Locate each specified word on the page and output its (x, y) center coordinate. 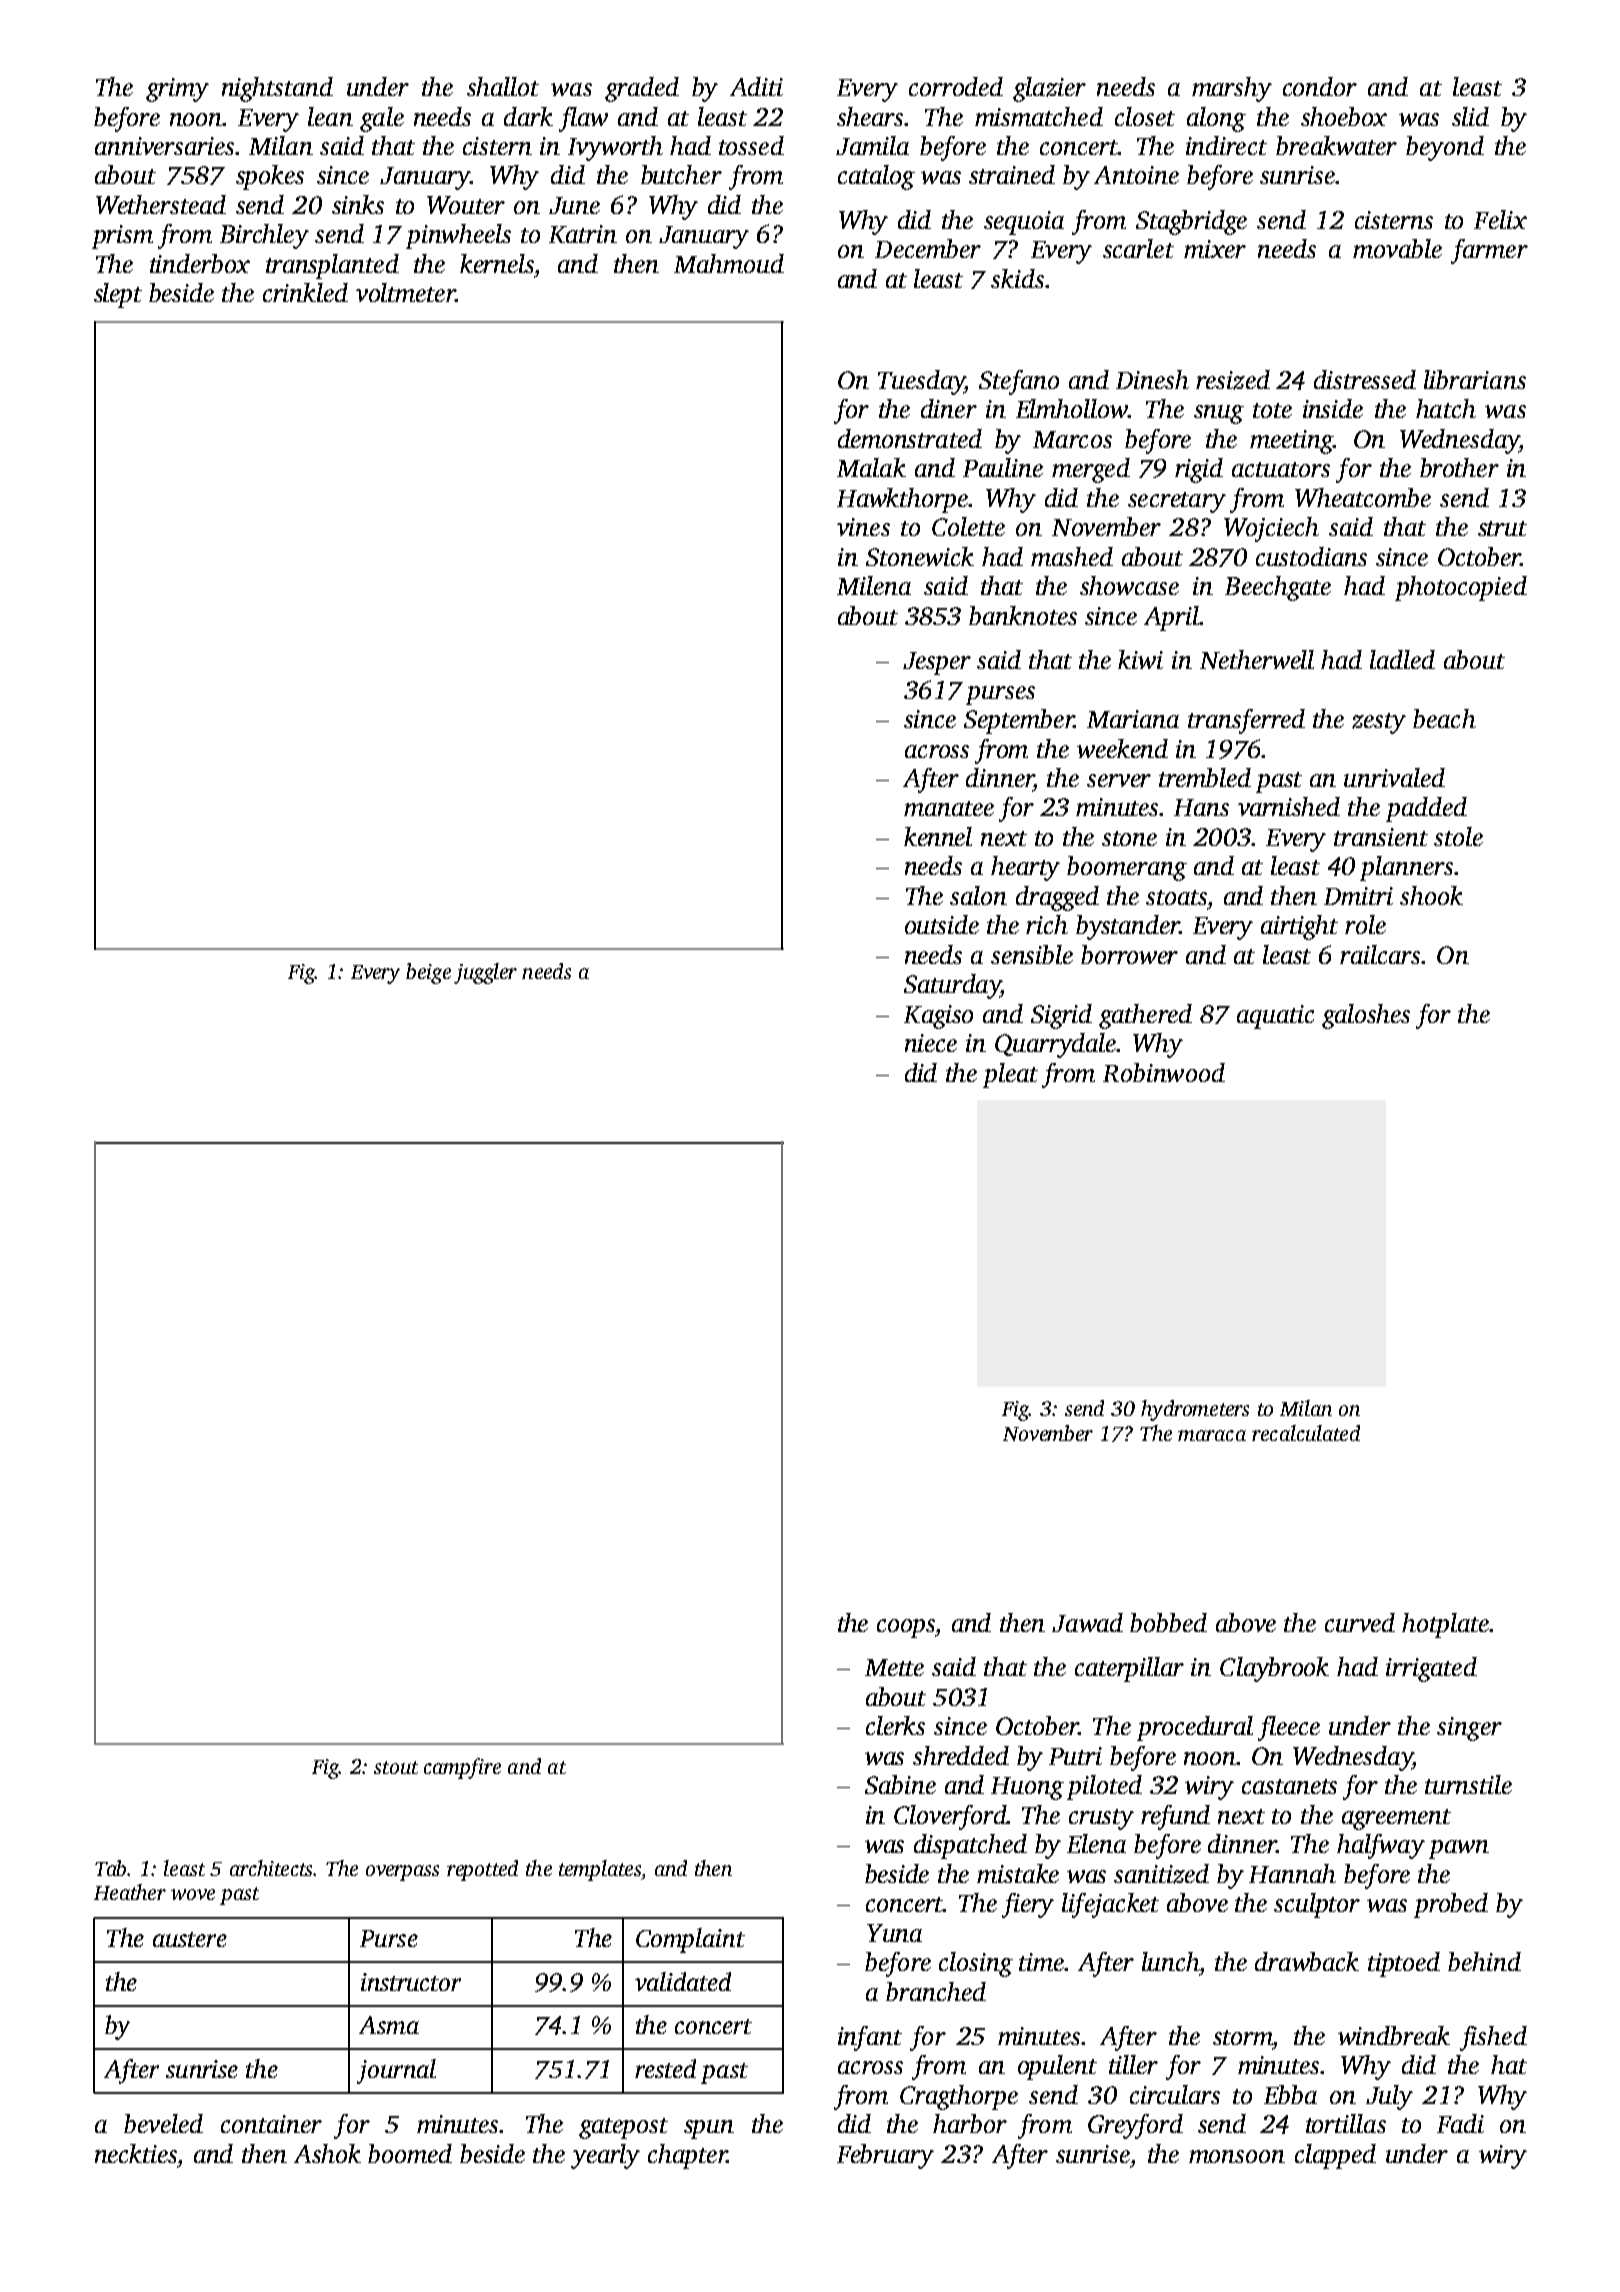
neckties (136, 2153)
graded (642, 89)
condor (1320, 86)
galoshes (1366, 1016)
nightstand (277, 89)
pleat (1010, 1075)
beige (428, 973)
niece (931, 1043)
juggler (485, 973)
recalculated (1306, 1433)
